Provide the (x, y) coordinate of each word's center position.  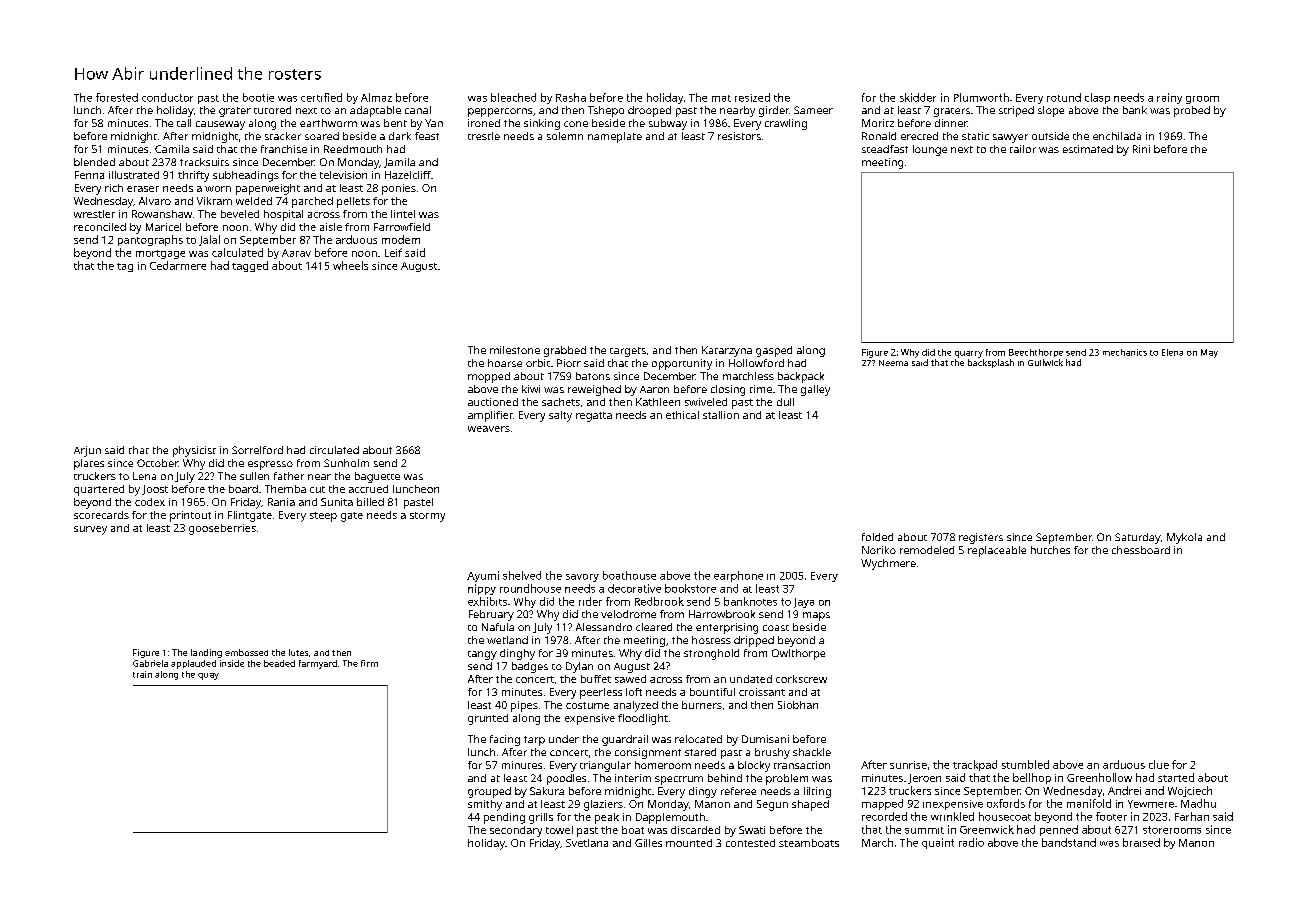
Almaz (376, 97)
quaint (938, 843)
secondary (516, 831)
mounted (689, 843)
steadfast (885, 149)
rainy (1169, 98)
